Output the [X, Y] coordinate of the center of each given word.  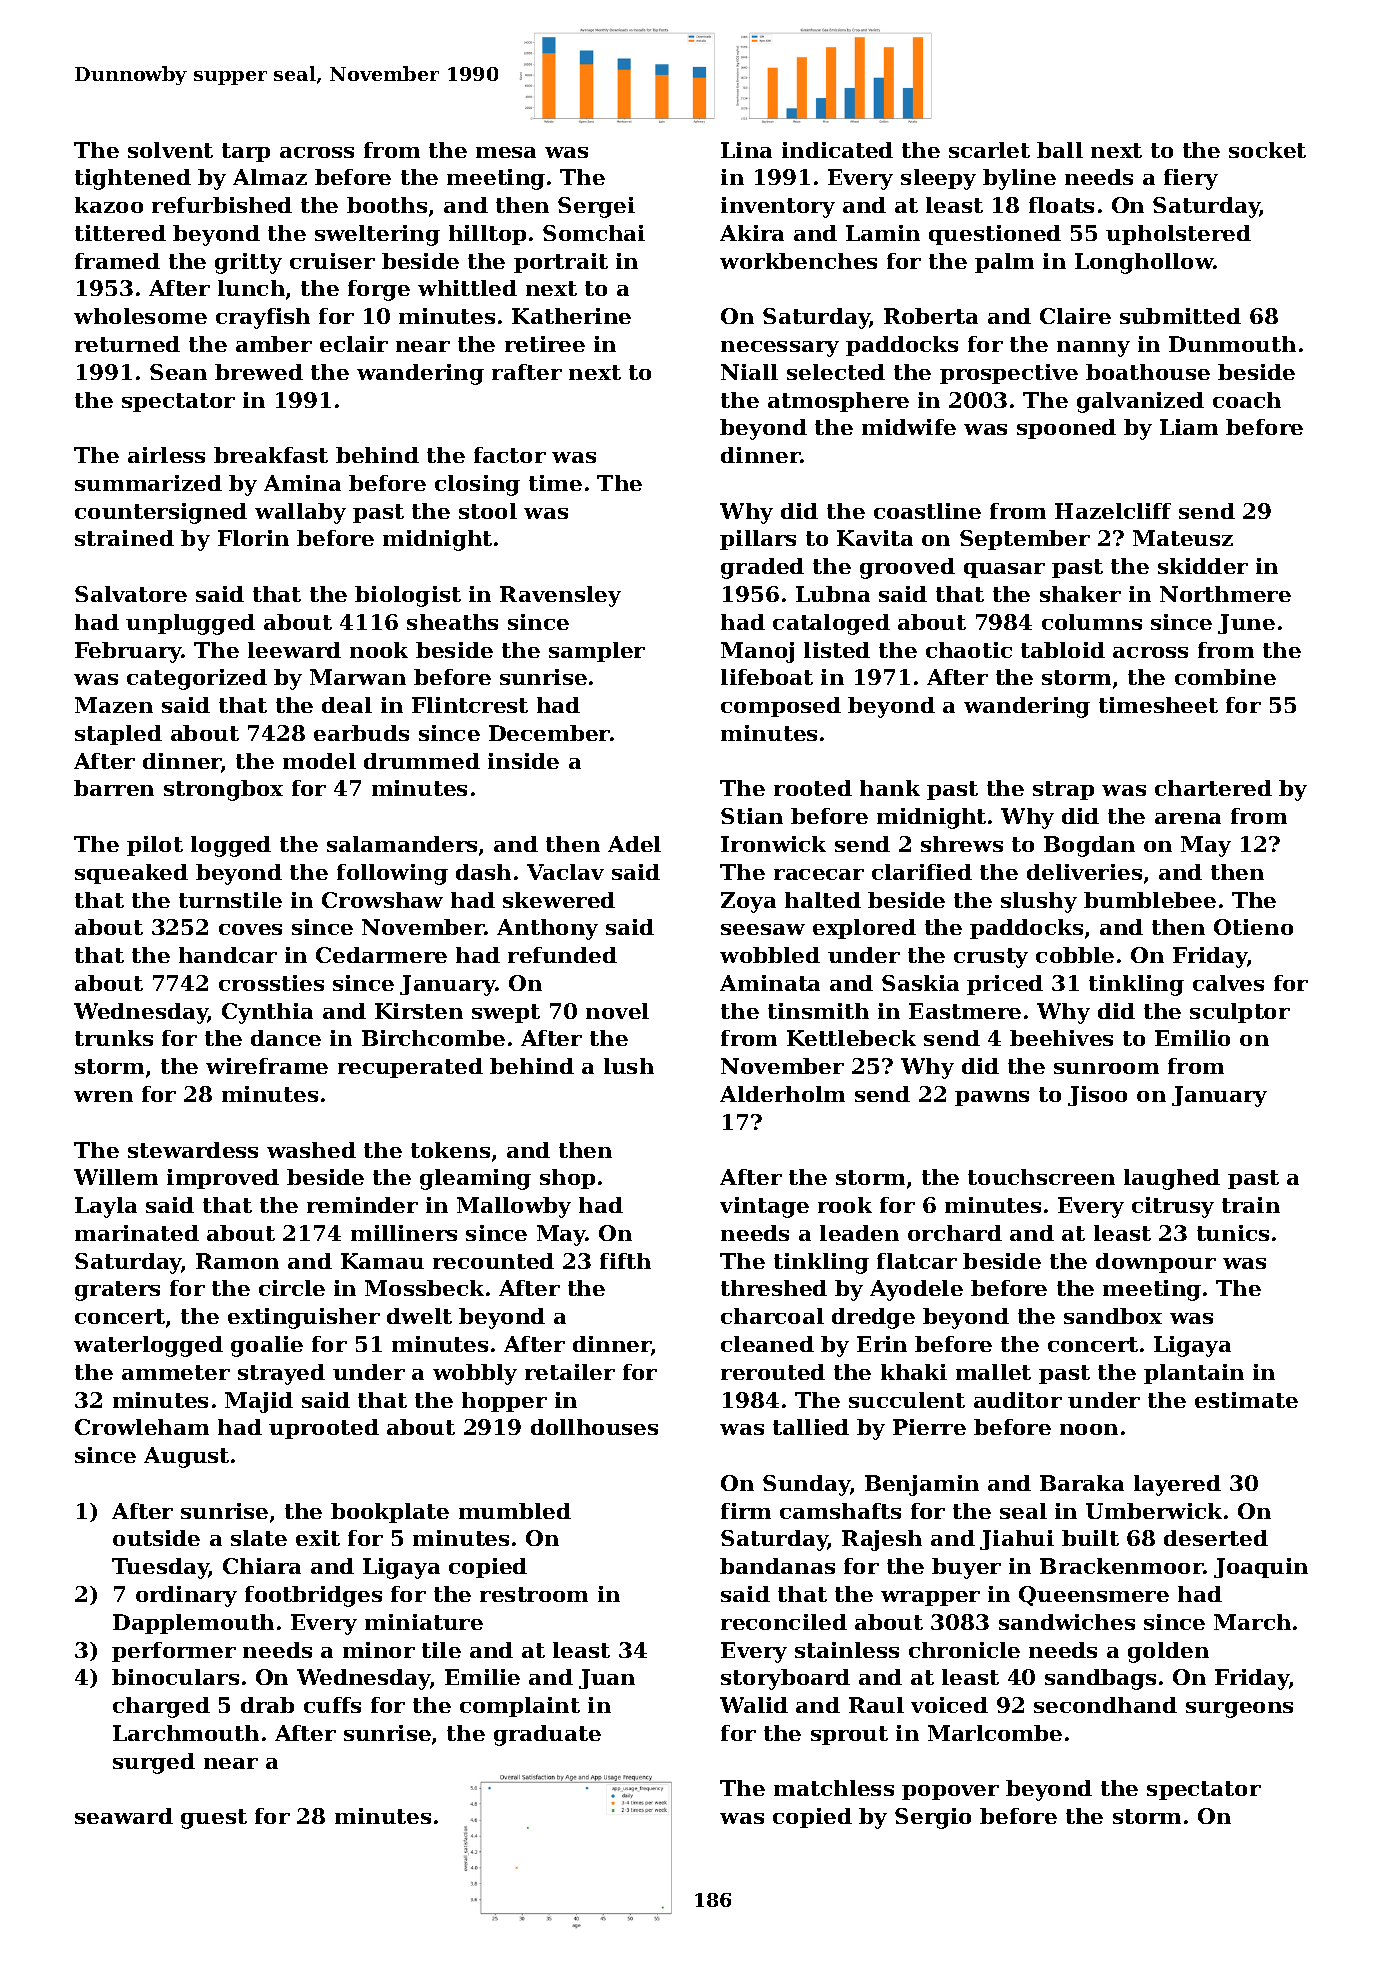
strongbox [223, 790]
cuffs [332, 1705]
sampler [597, 652]
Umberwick [1154, 1511]
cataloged [831, 624]
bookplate [390, 1513]
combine [1225, 677]
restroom [534, 1594]
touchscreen [1041, 1177]
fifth [625, 1261]
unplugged [190, 624]
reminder [362, 1205]
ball [1060, 150]
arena [1188, 818]
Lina [746, 150]
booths [387, 205]
